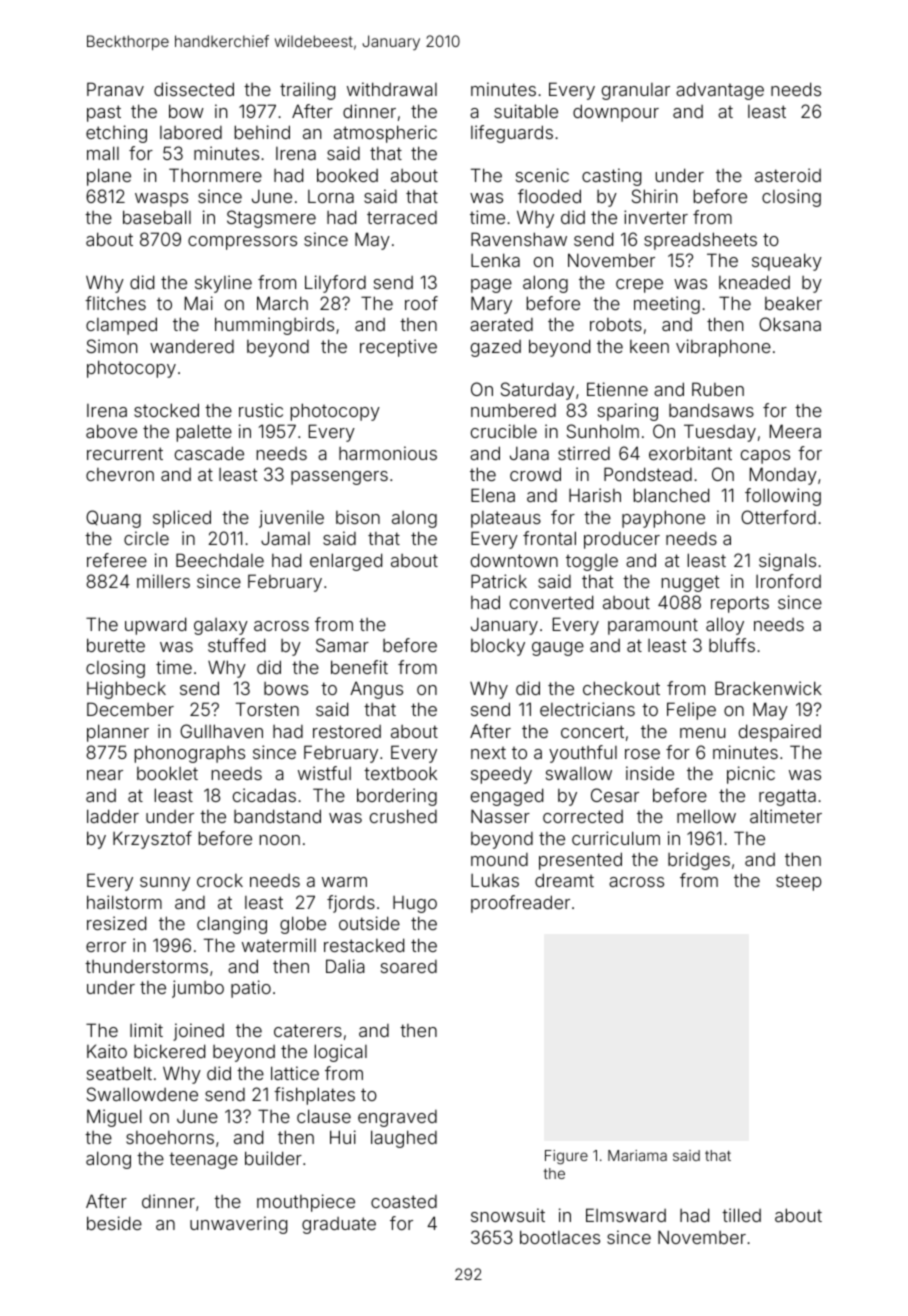  What do you see at coordinates (114, 1223) in the page?
I see `beside` at bounding box center [114, 1223].
